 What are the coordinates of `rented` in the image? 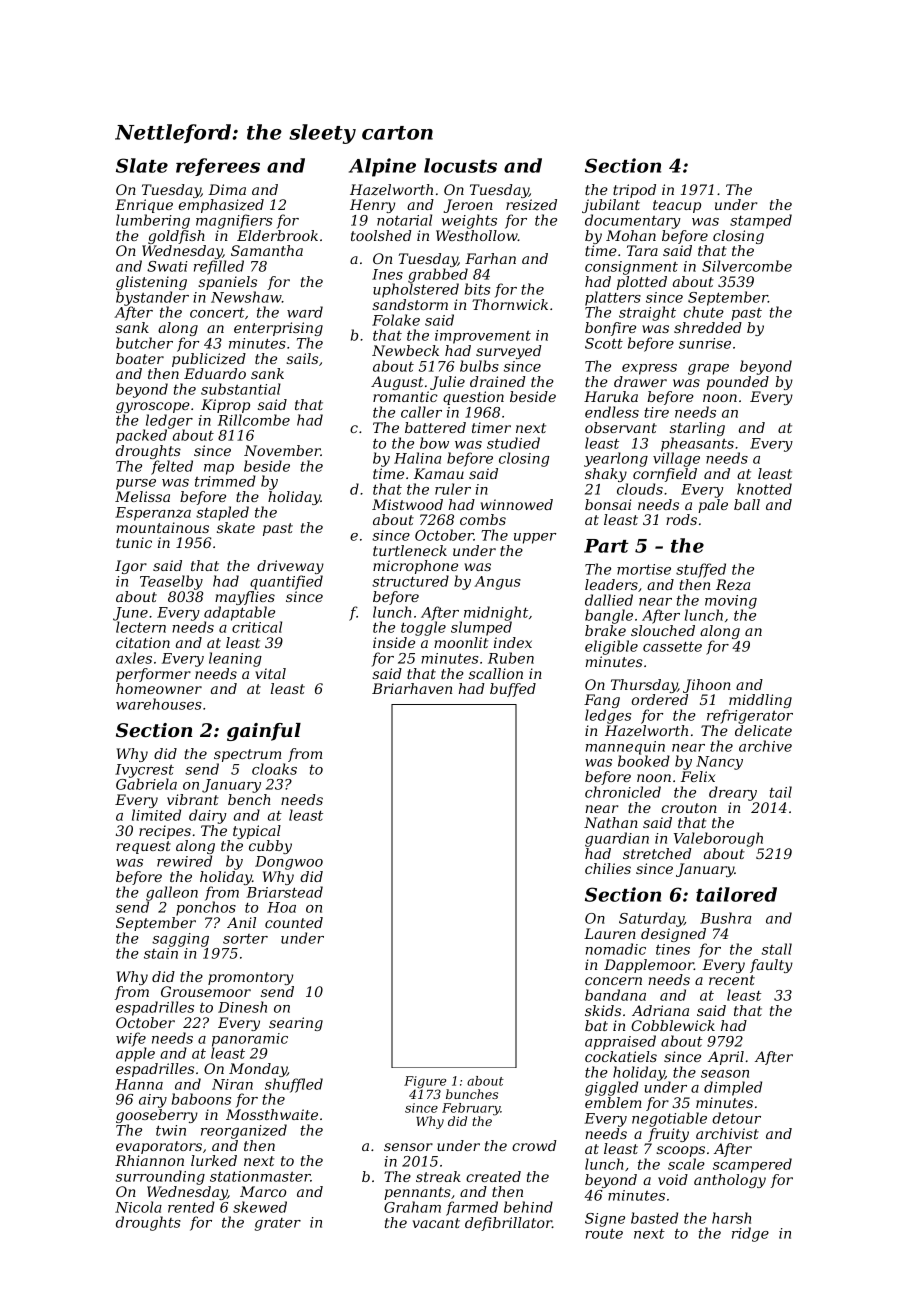 It's located at (191, 1207).
